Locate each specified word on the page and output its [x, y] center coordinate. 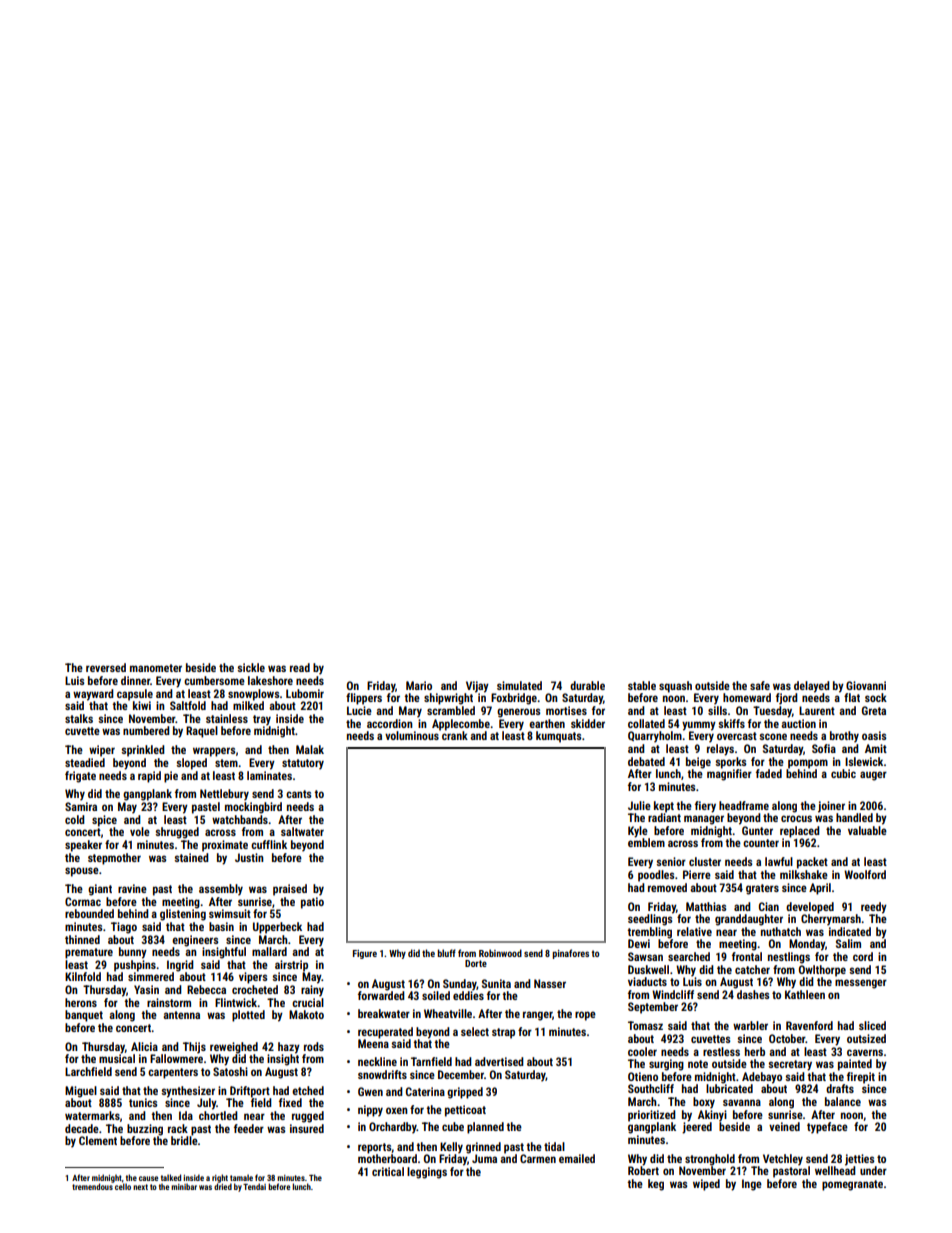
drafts [840, 1088]
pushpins [135, 966]
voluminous [412, 735]
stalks [79, 718]
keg [656, 1185]
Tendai [254, 1186]
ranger [537, 1016]
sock [876, 697]
